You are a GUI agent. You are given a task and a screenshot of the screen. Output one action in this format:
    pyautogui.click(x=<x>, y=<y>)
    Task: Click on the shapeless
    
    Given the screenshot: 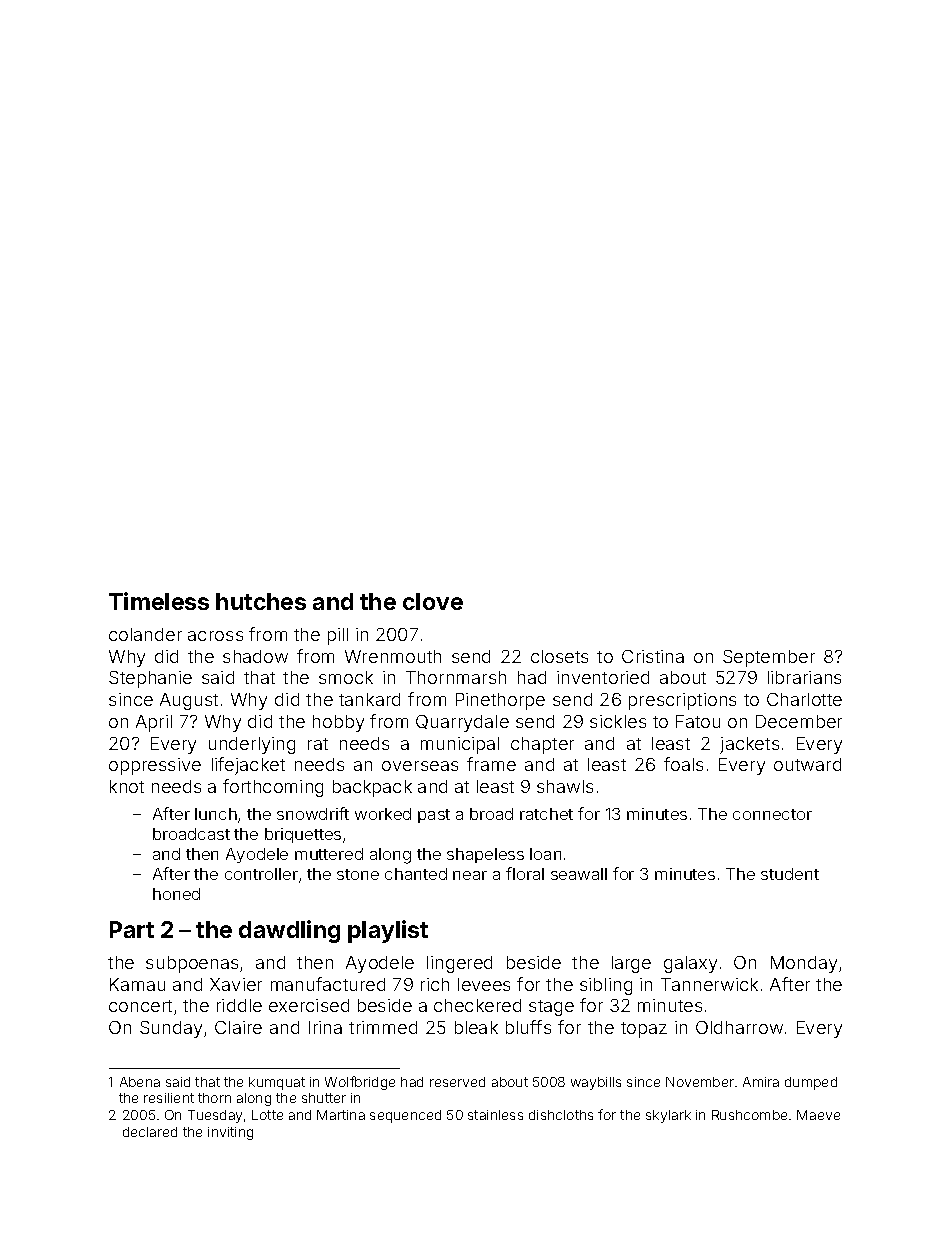 What is the action you would take?
    pyautogui.click(x=485, y=855)
